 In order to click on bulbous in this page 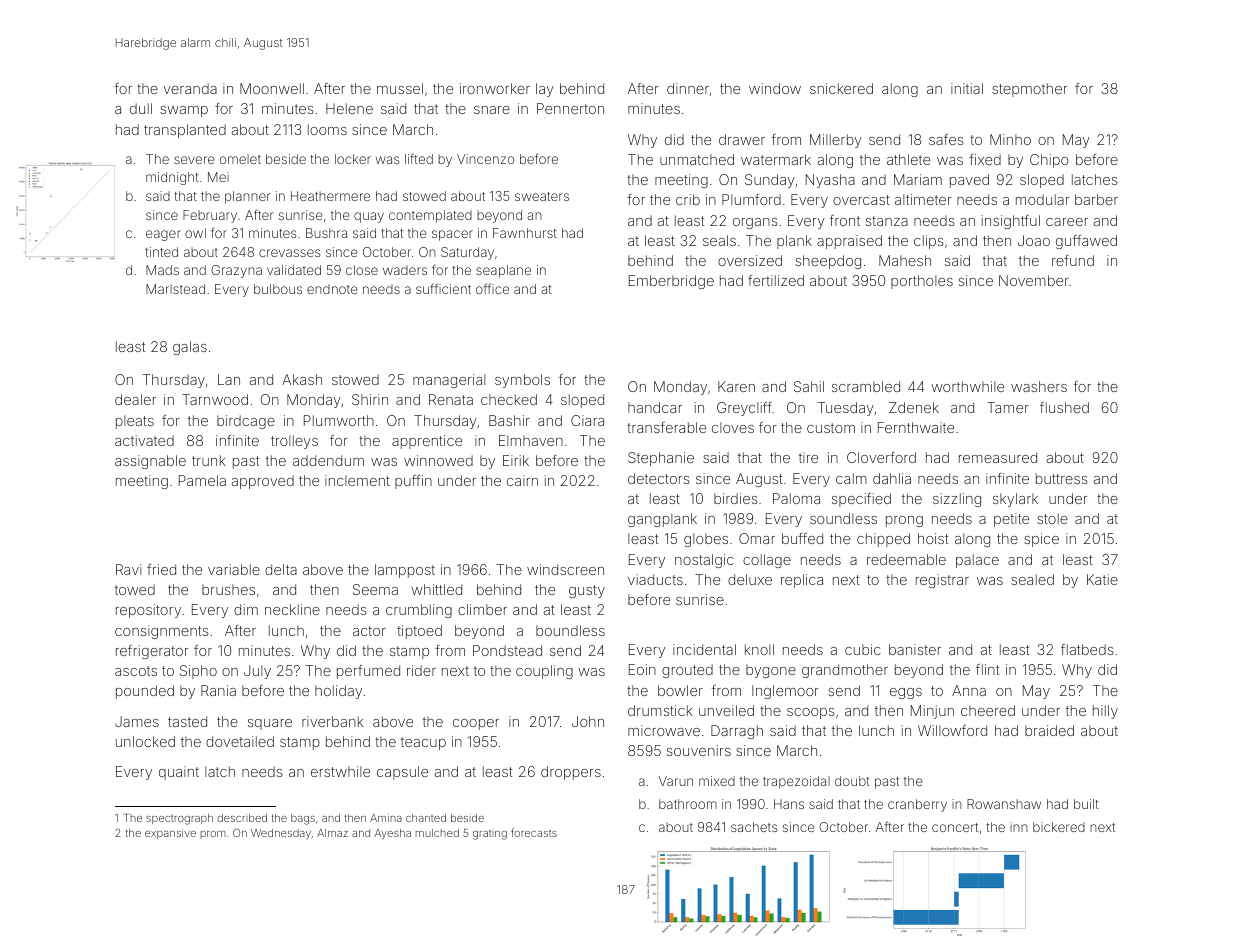, I will do `click(278, 289)`.
